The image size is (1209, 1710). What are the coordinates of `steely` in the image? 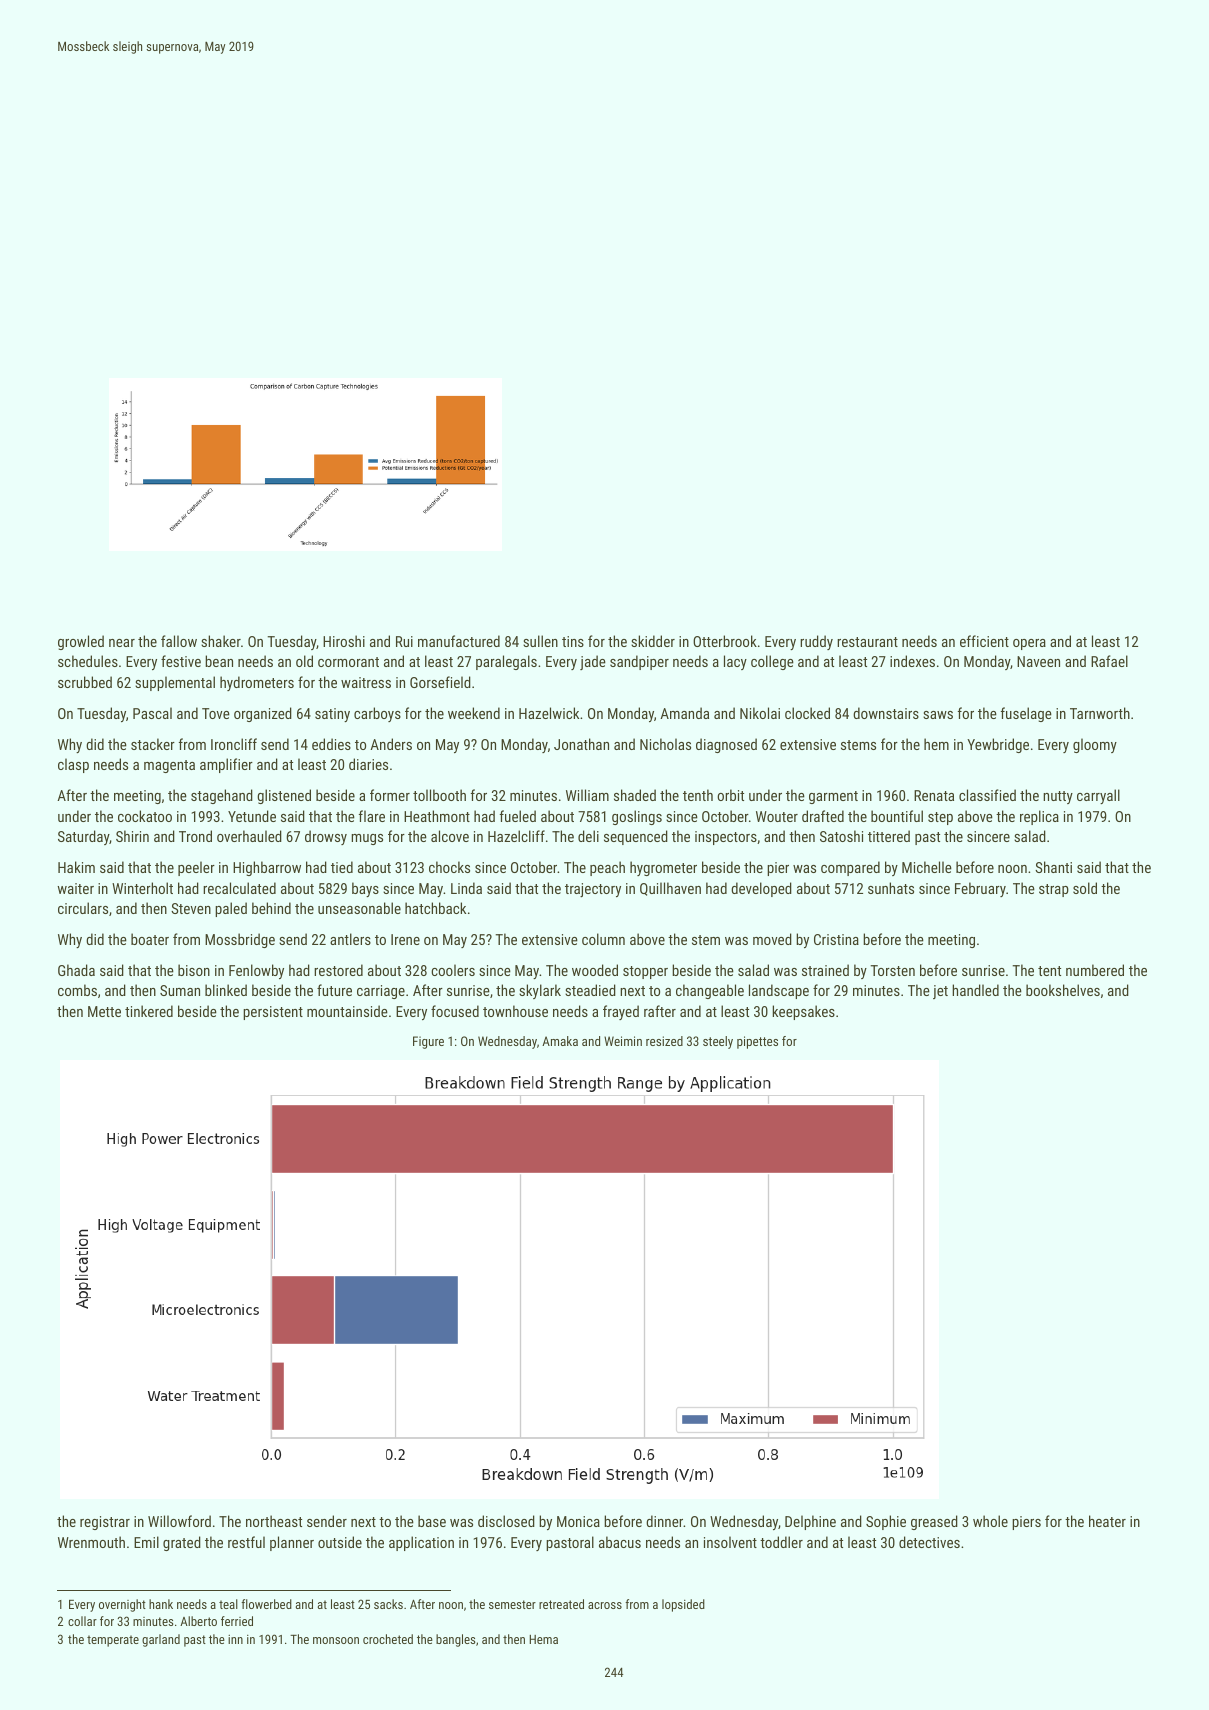 It's located at (718, 1042).
